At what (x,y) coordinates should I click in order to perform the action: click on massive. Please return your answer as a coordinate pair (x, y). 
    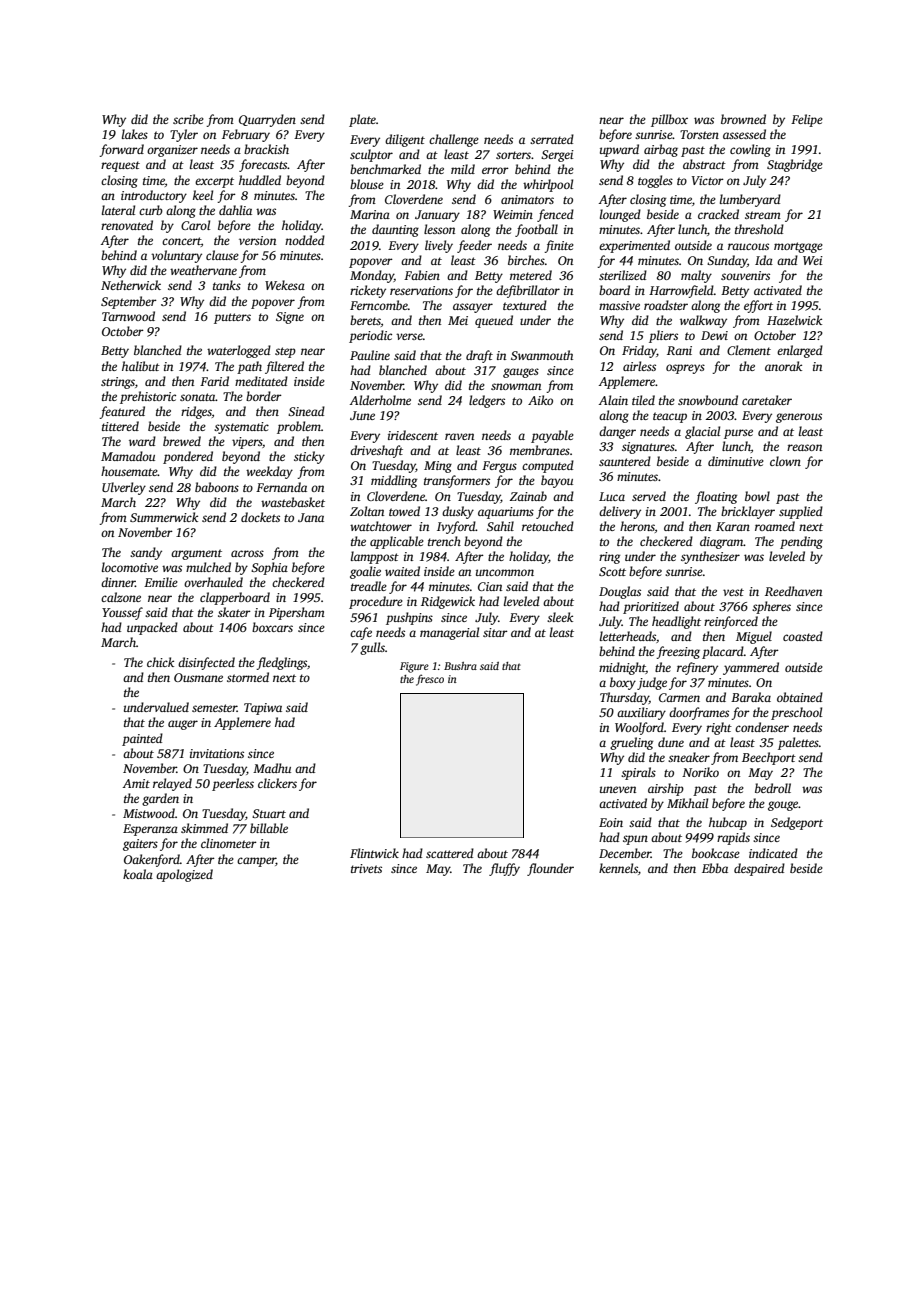
    Looking at the image, I should click on (619, 305).
